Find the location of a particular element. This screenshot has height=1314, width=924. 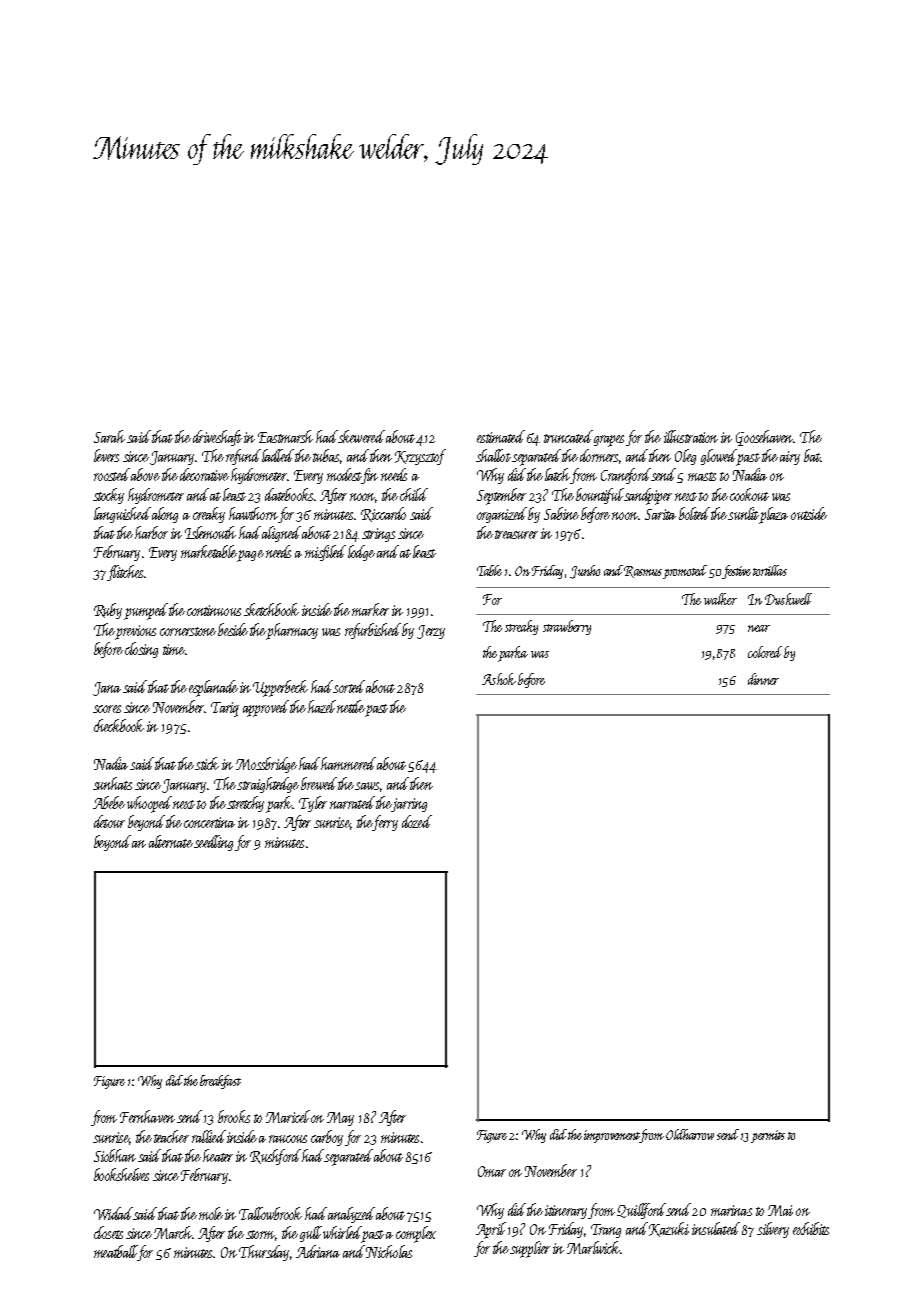

dinner is located at coordinates (763, 679).
